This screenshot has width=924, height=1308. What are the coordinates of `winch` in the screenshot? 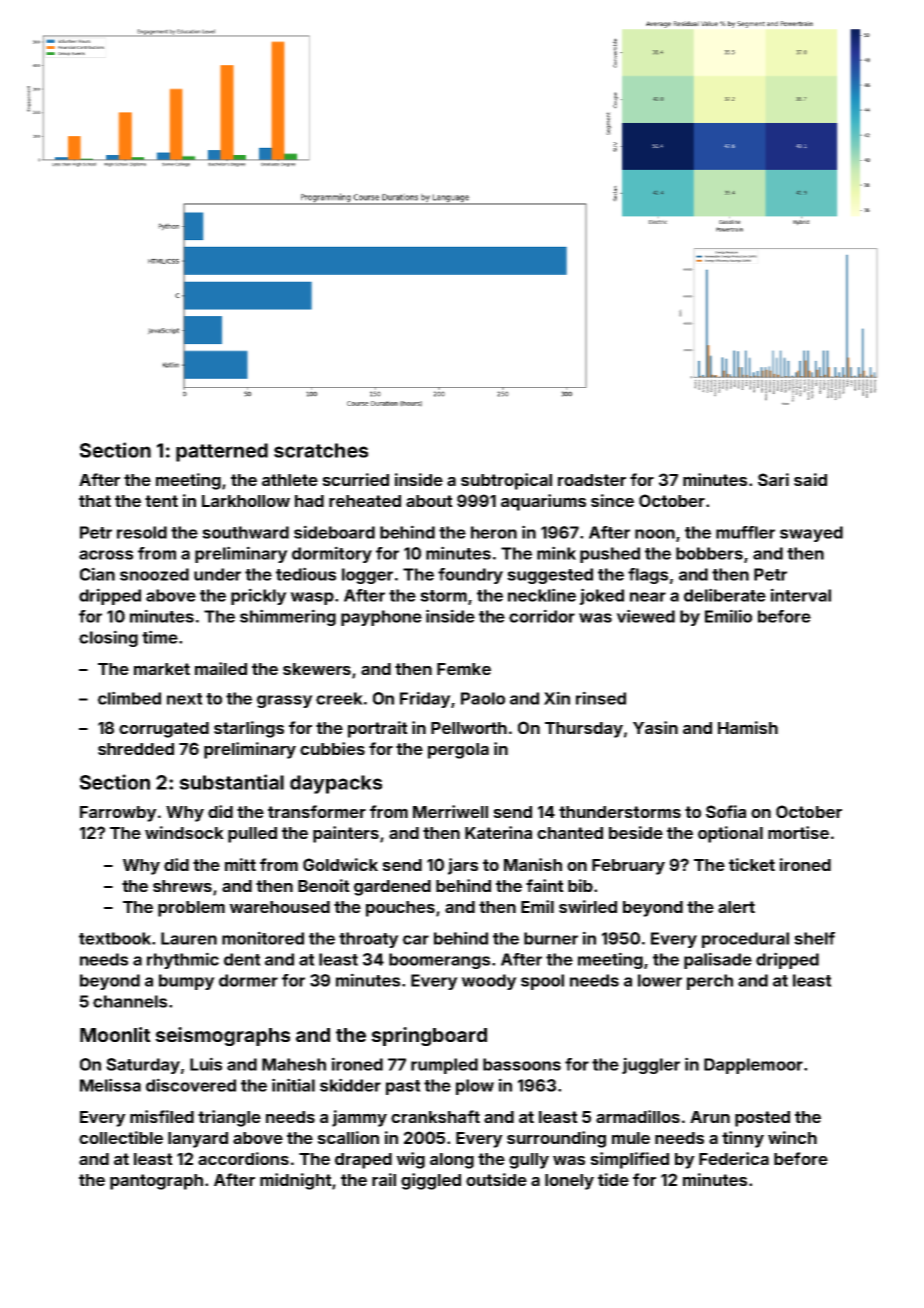 It's located at (792, 1137).
